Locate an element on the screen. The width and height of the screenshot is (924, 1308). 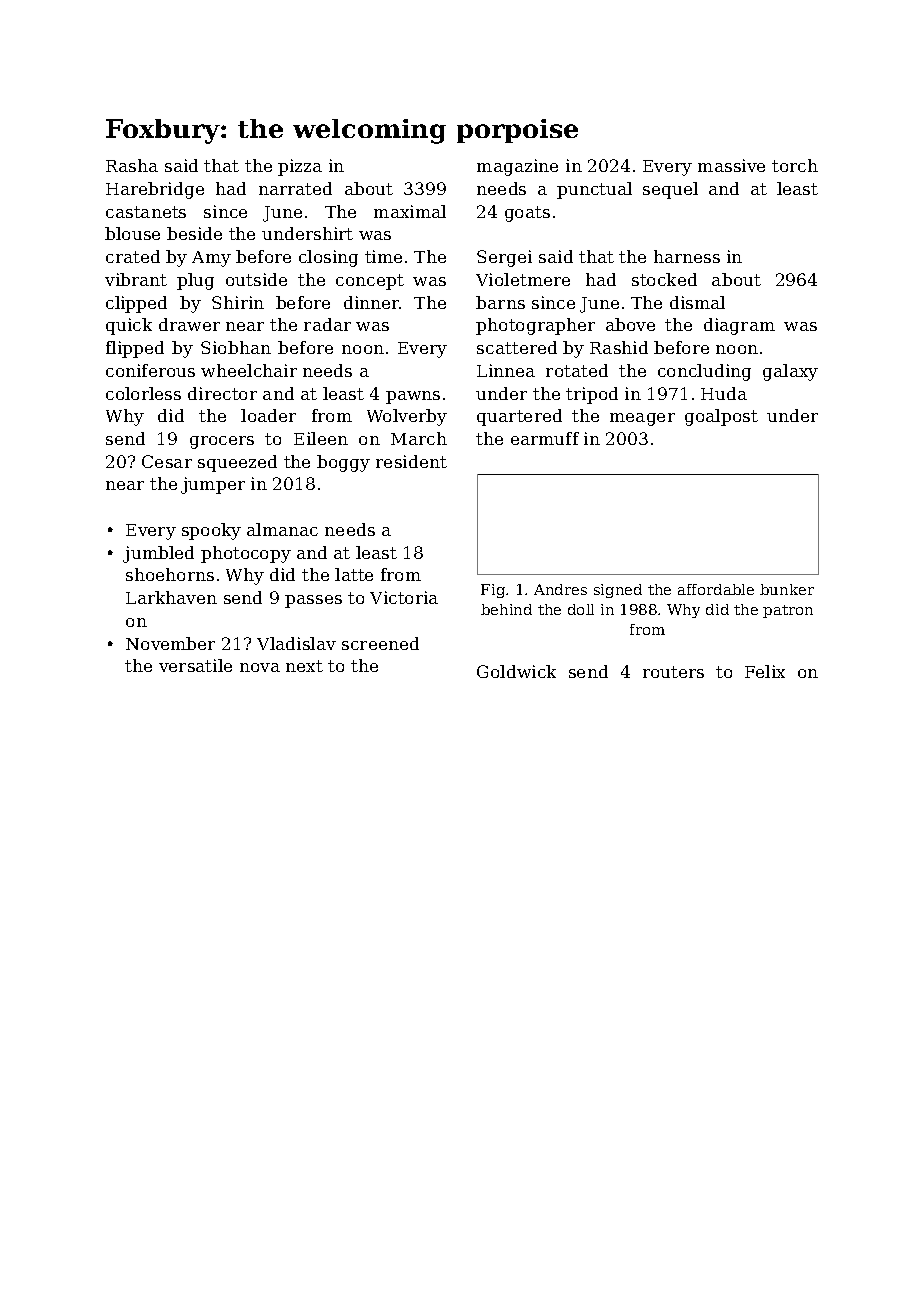
director is located at coordinates (222, 393).
